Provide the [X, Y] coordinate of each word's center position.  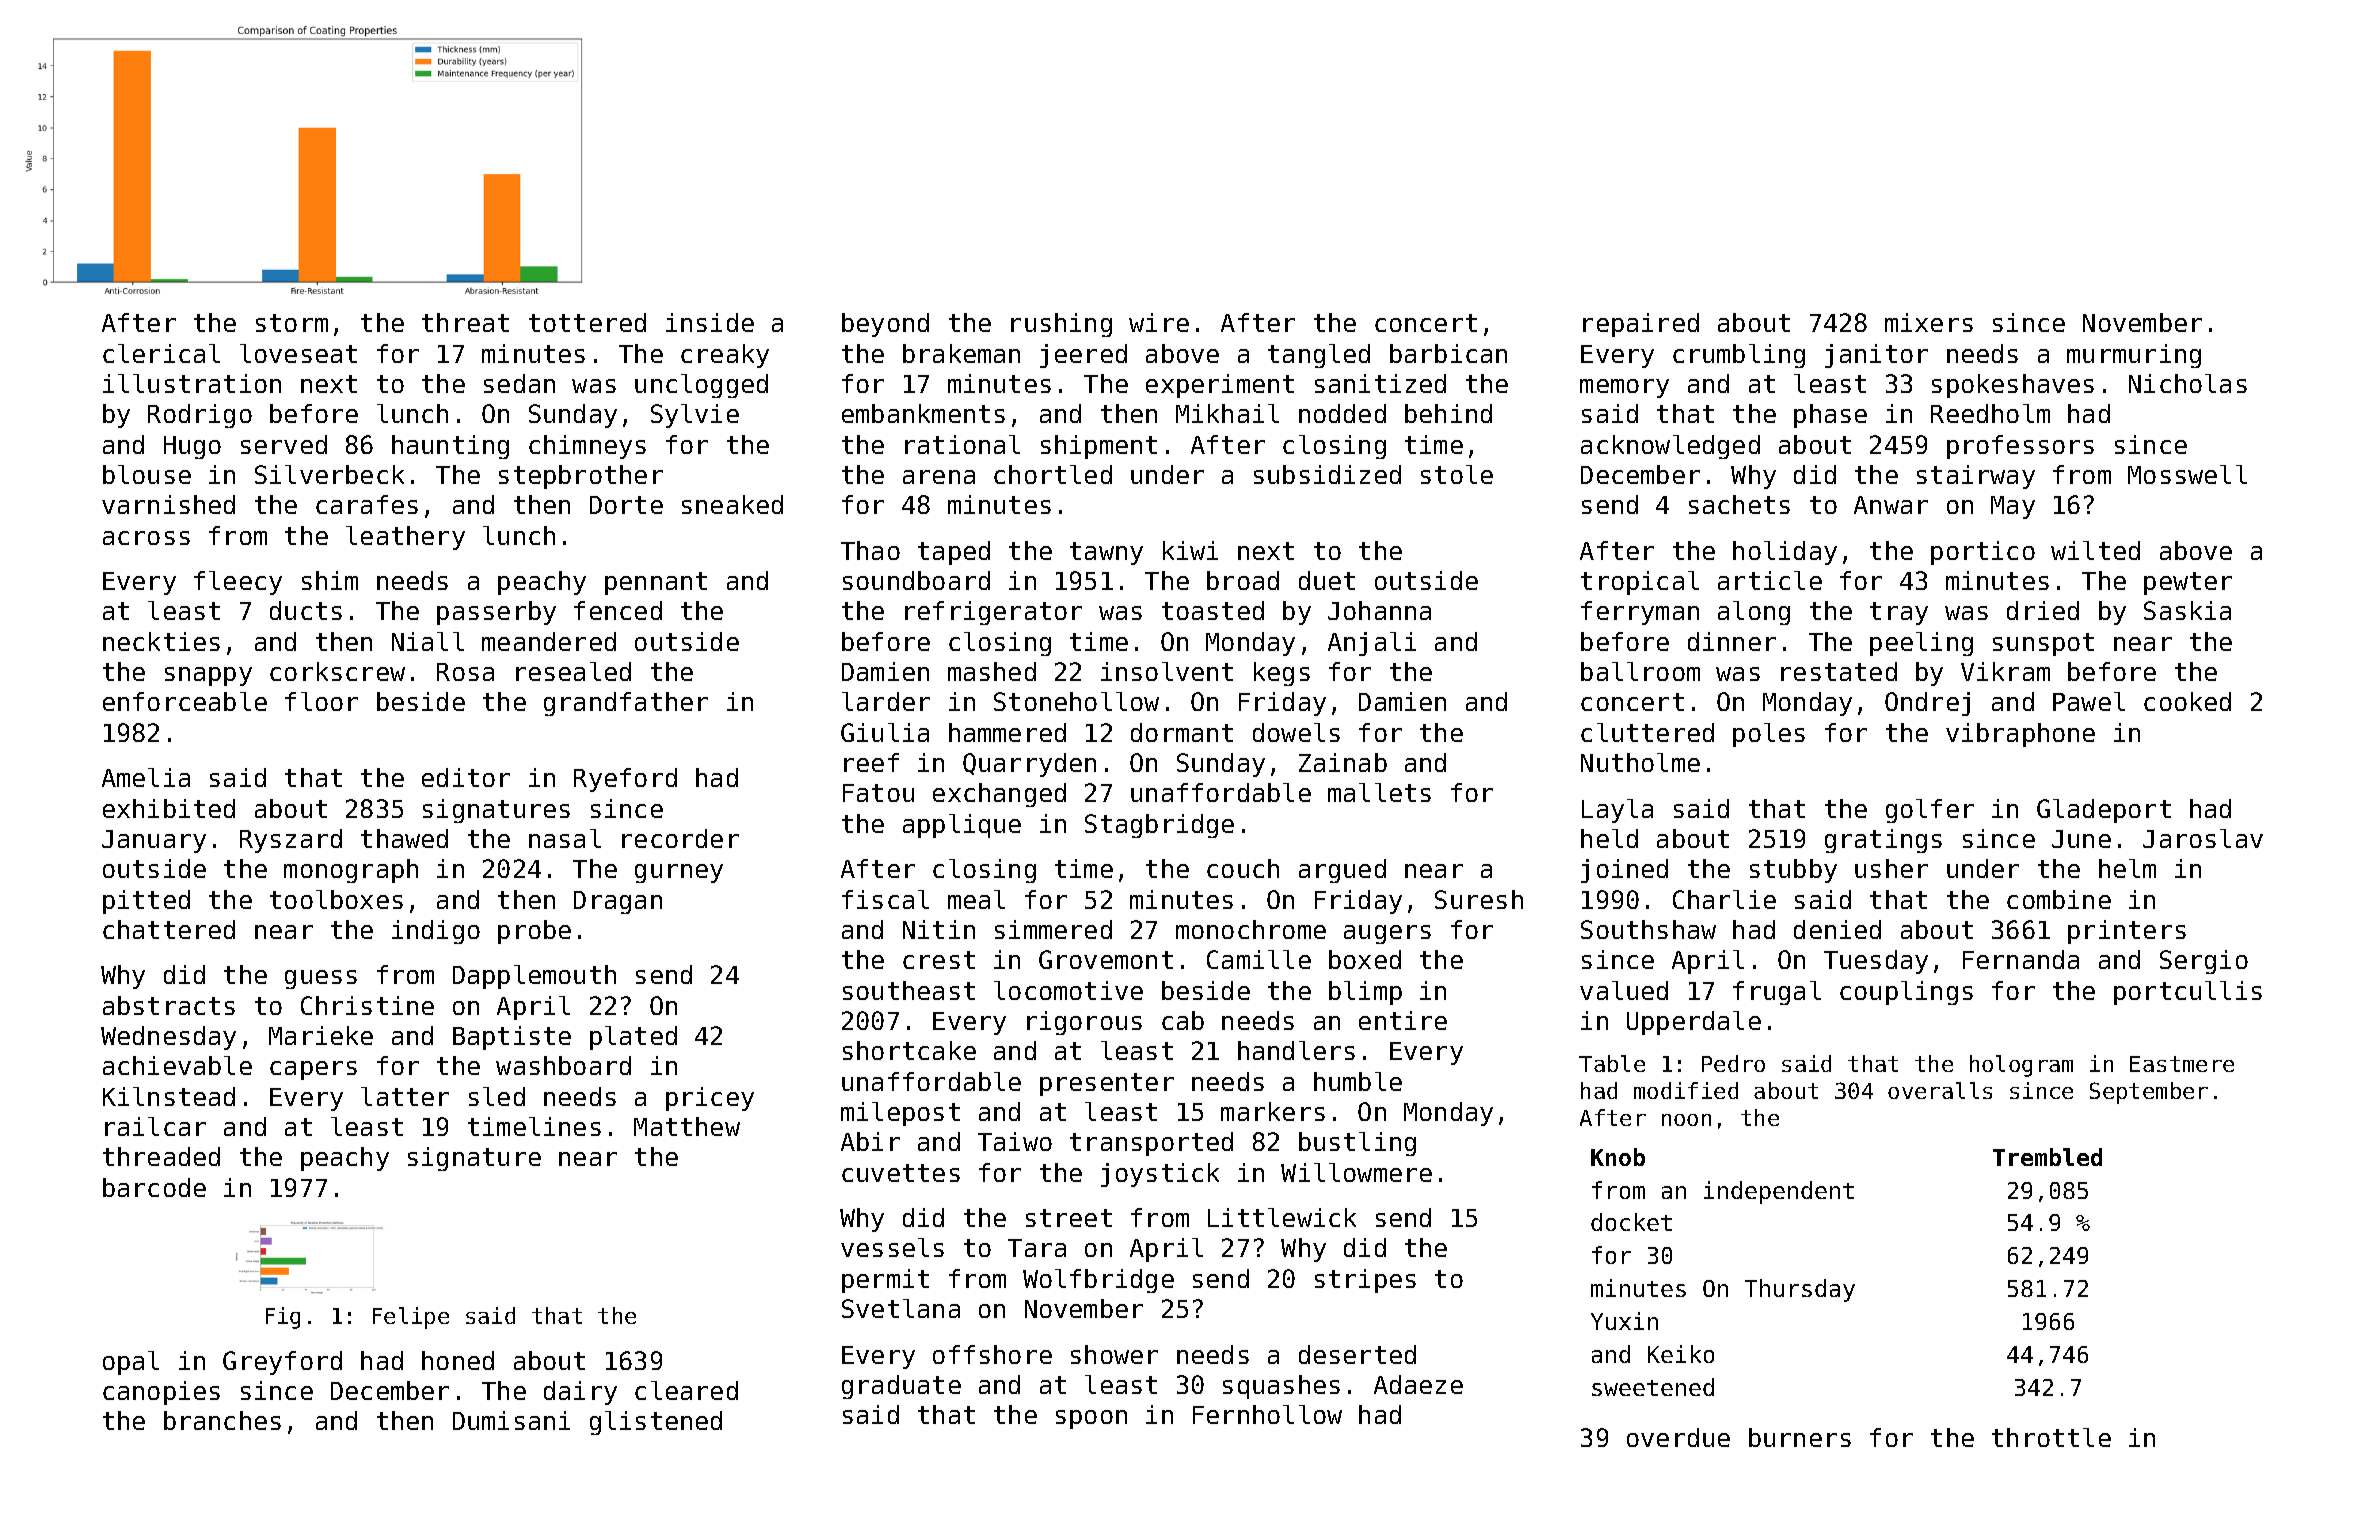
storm [292, 323]
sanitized [1380, 383]
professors [2020, 447]
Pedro [1733, 1063]
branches [222, 1420]
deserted [1357, 1354]
